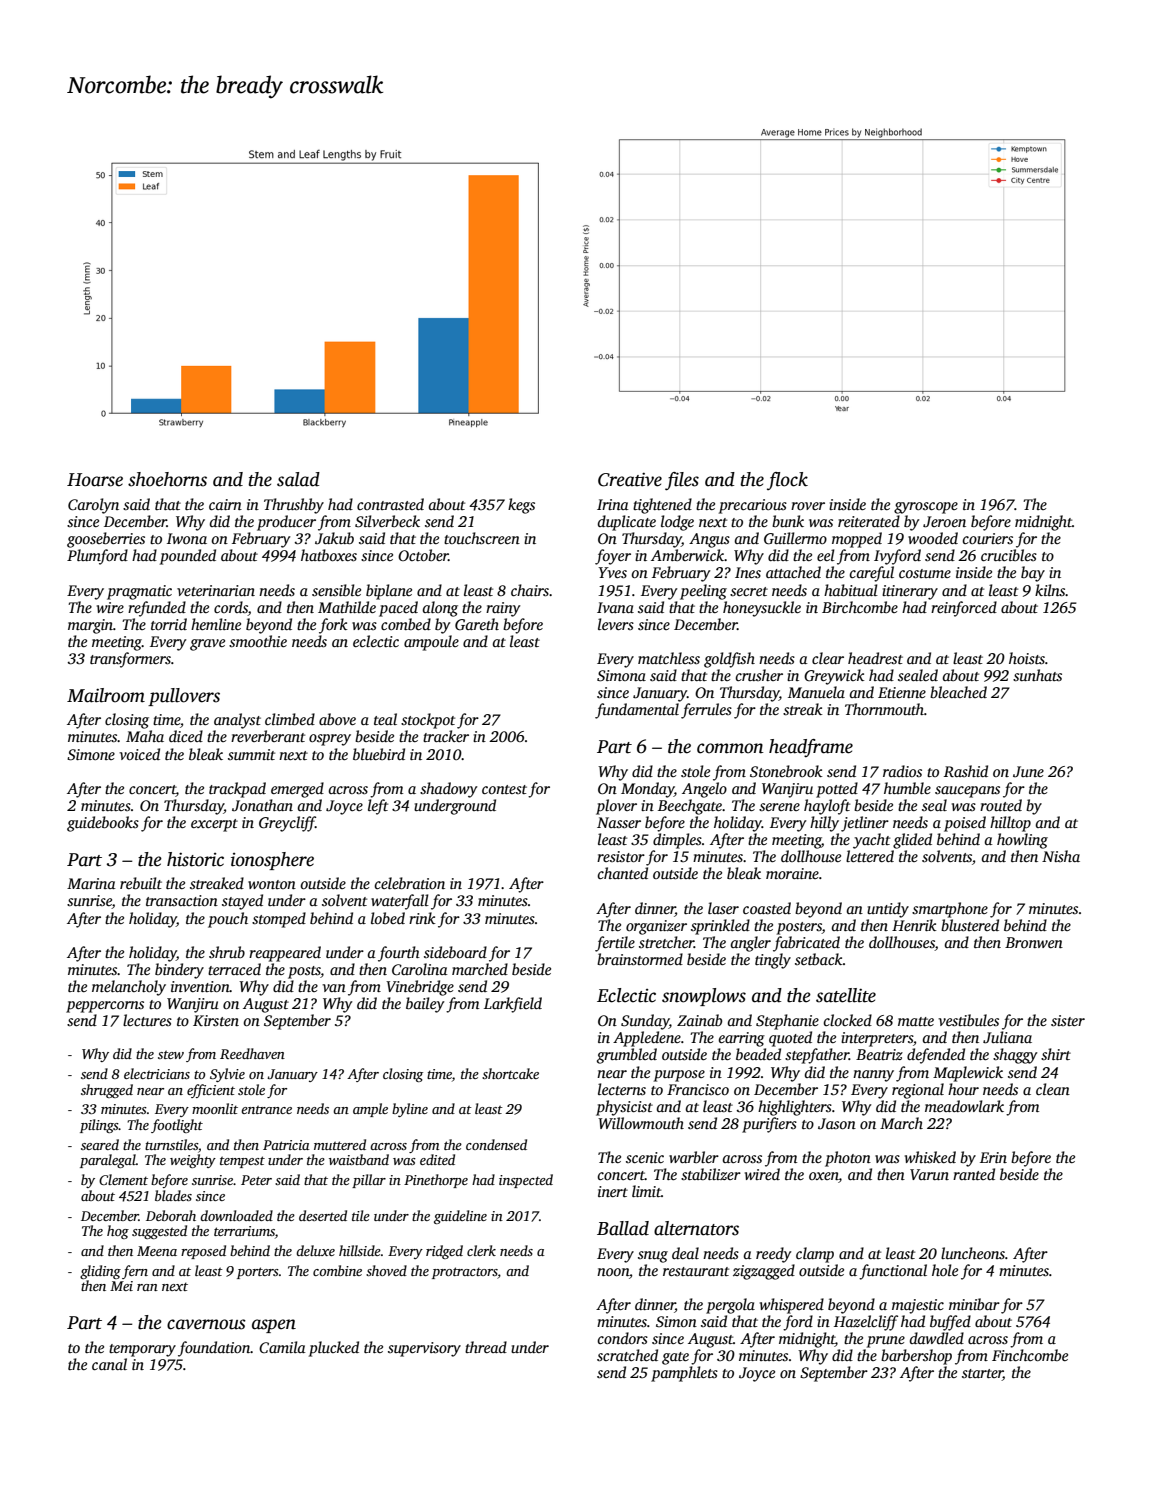  I want to click on files, so click(682, 481).
